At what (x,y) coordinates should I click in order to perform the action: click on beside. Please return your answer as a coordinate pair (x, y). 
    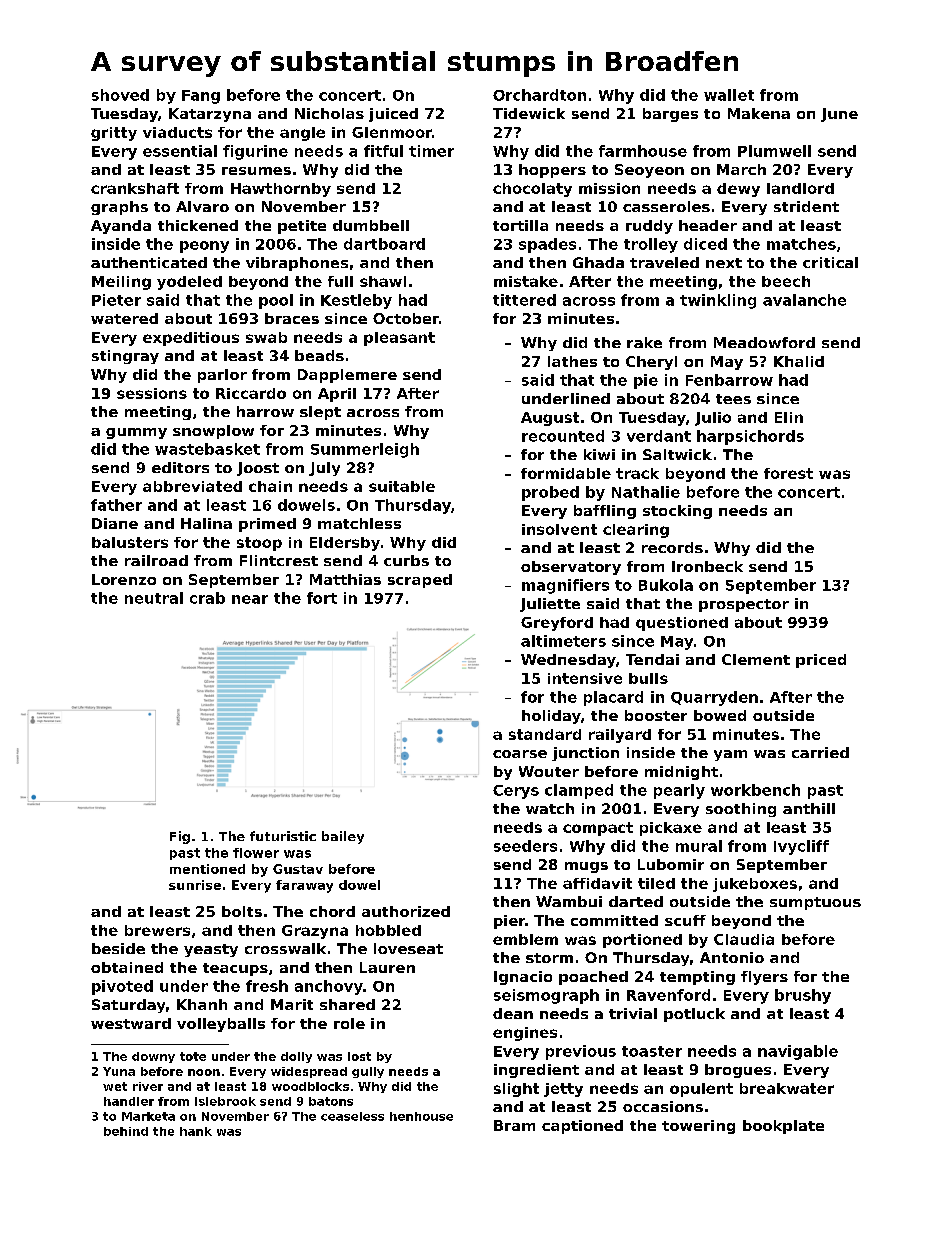
    Looking at the image, I should click on (118, 948).
